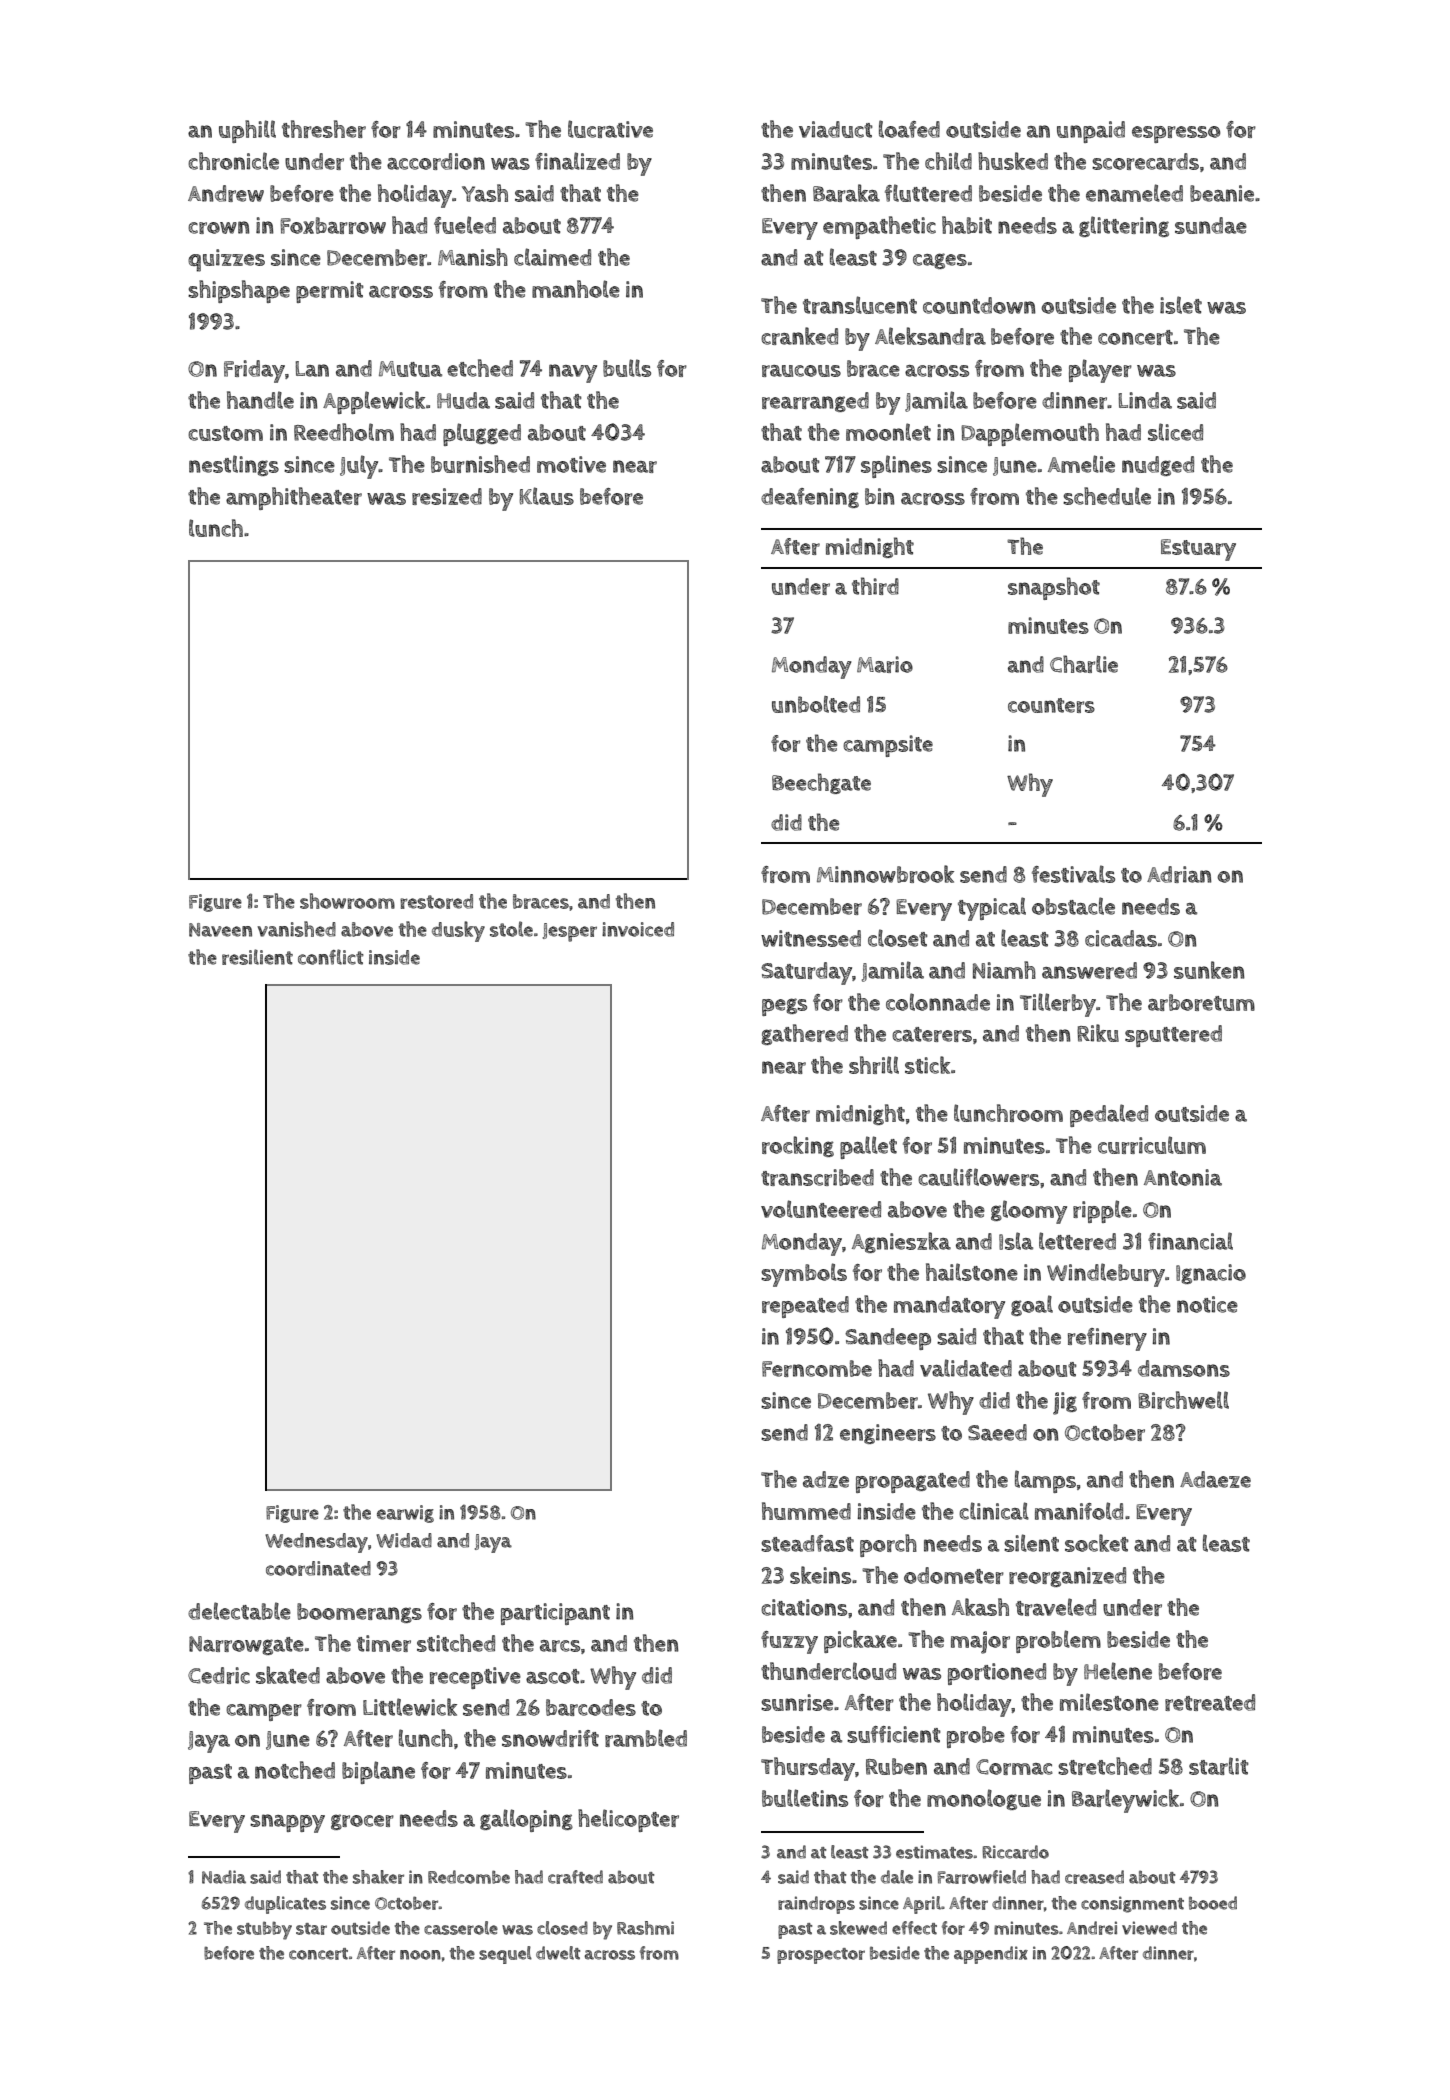 Image resolution: width=1450 pixels, height=2100 pixels. Describe the element at coordinates (1222, 193) in the screenshot. I see `beanie` at that location.
